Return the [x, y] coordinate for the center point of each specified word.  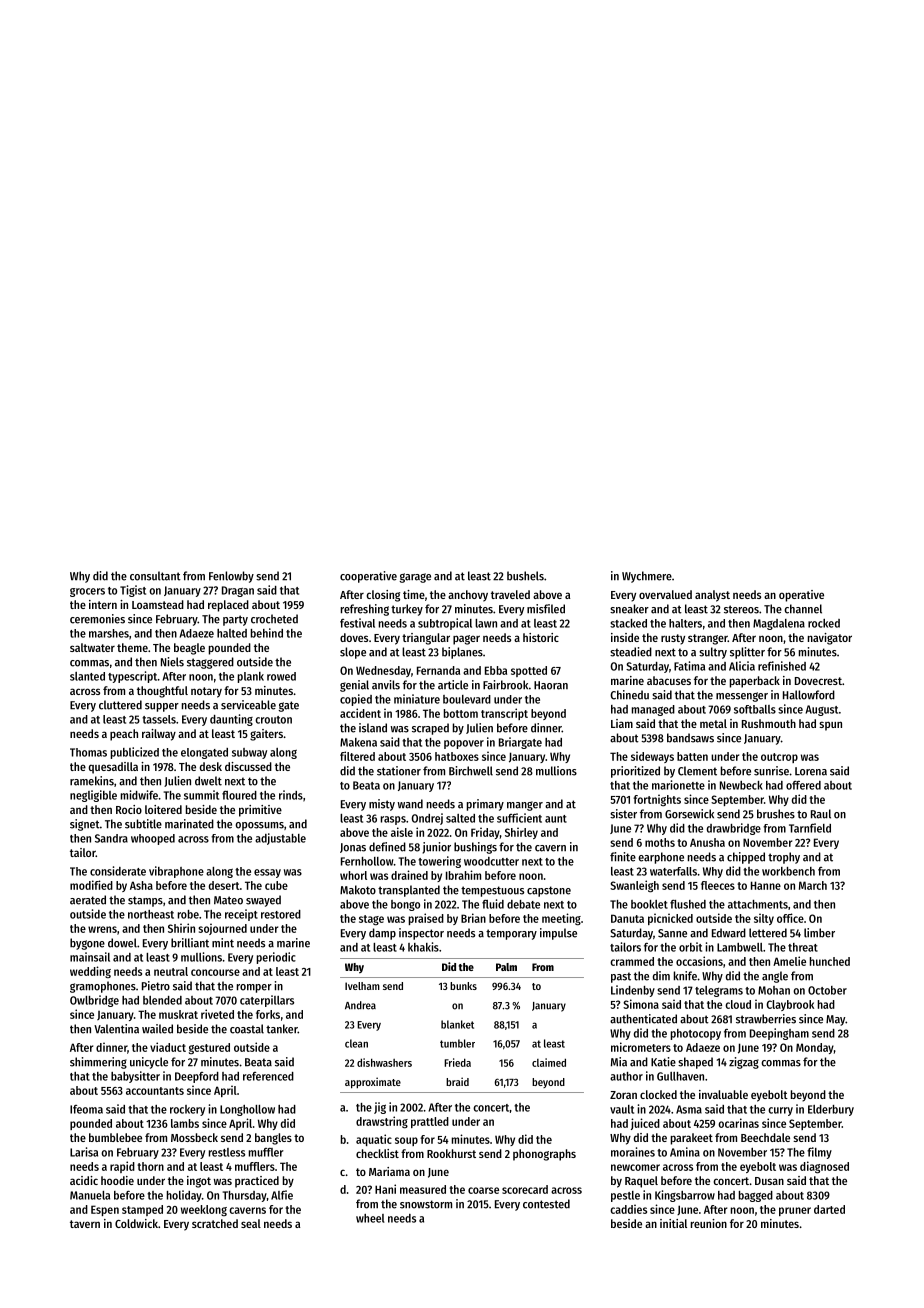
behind [267, 633]
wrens [102, 929]
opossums [259, 826]
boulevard [467, 699]
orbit [690, 947]
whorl [353, 875]
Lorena [811, 771]
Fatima [689, 666]
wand [410, 804]
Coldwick [136, 1223]
